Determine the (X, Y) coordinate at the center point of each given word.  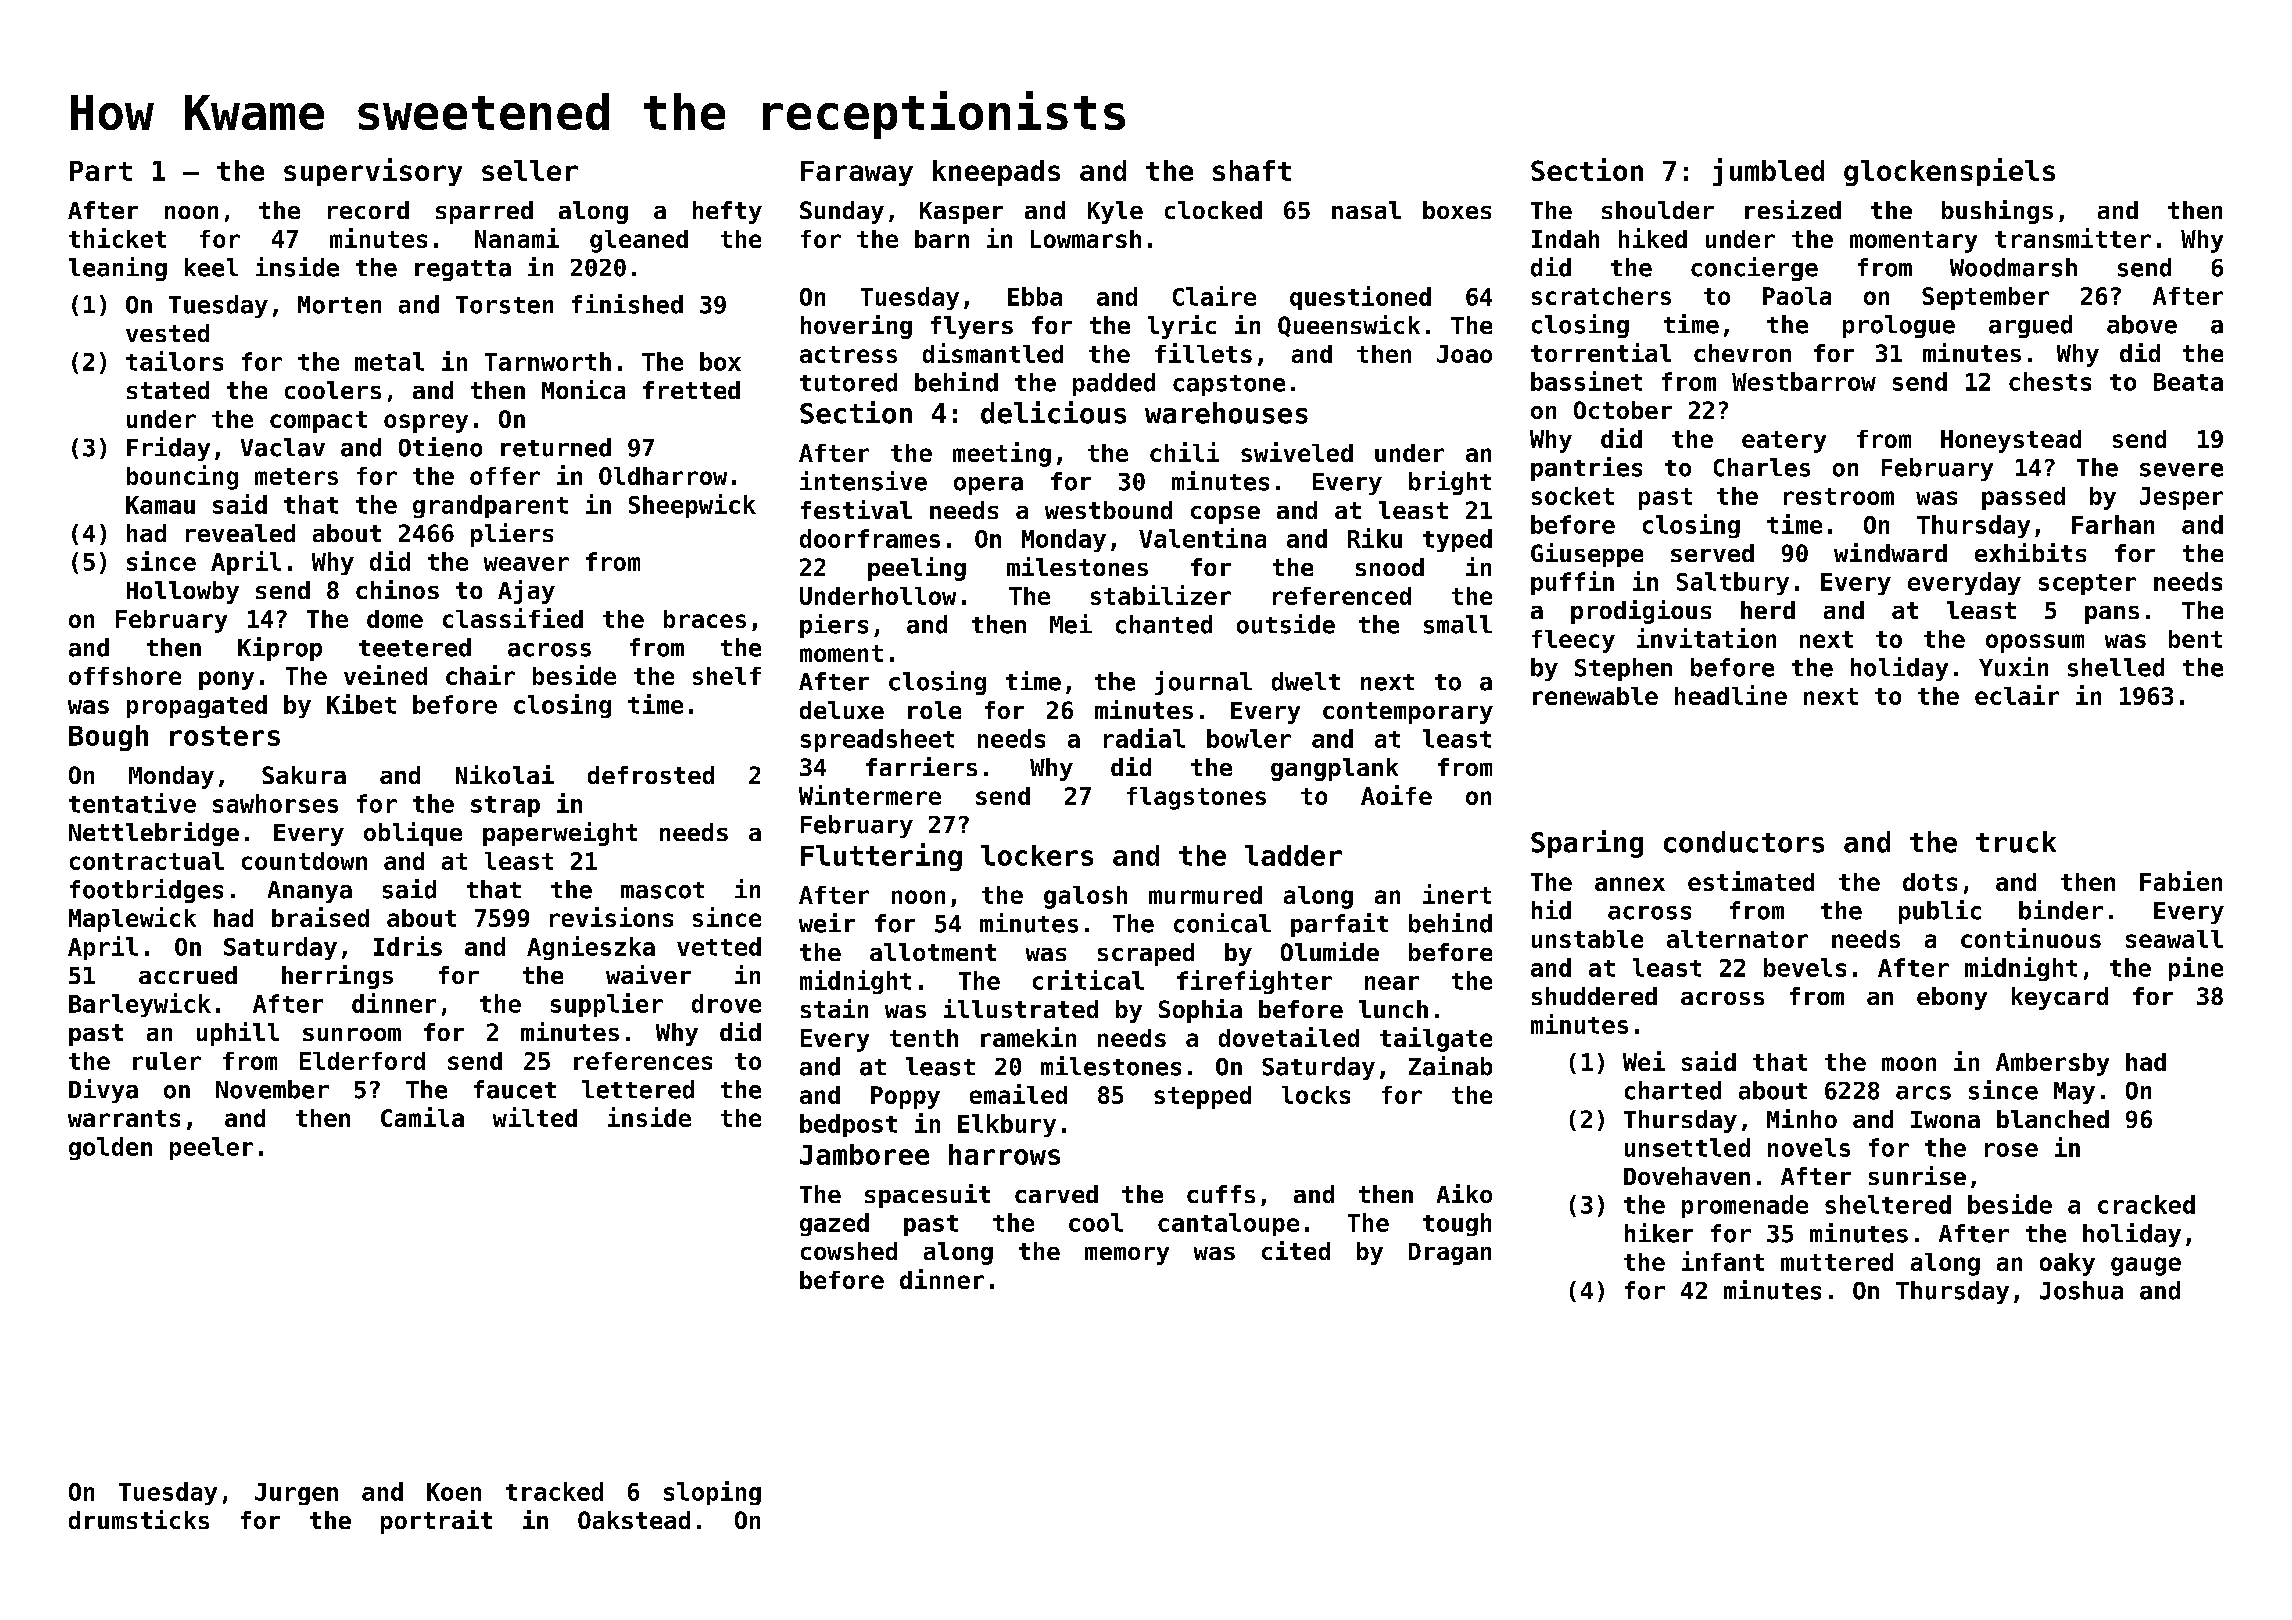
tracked (554, 1491)
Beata (2188, 382)
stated (168, 390)
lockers (1037, 855)
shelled (2116, 667)
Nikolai (505, 774)
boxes (1457, 210)
